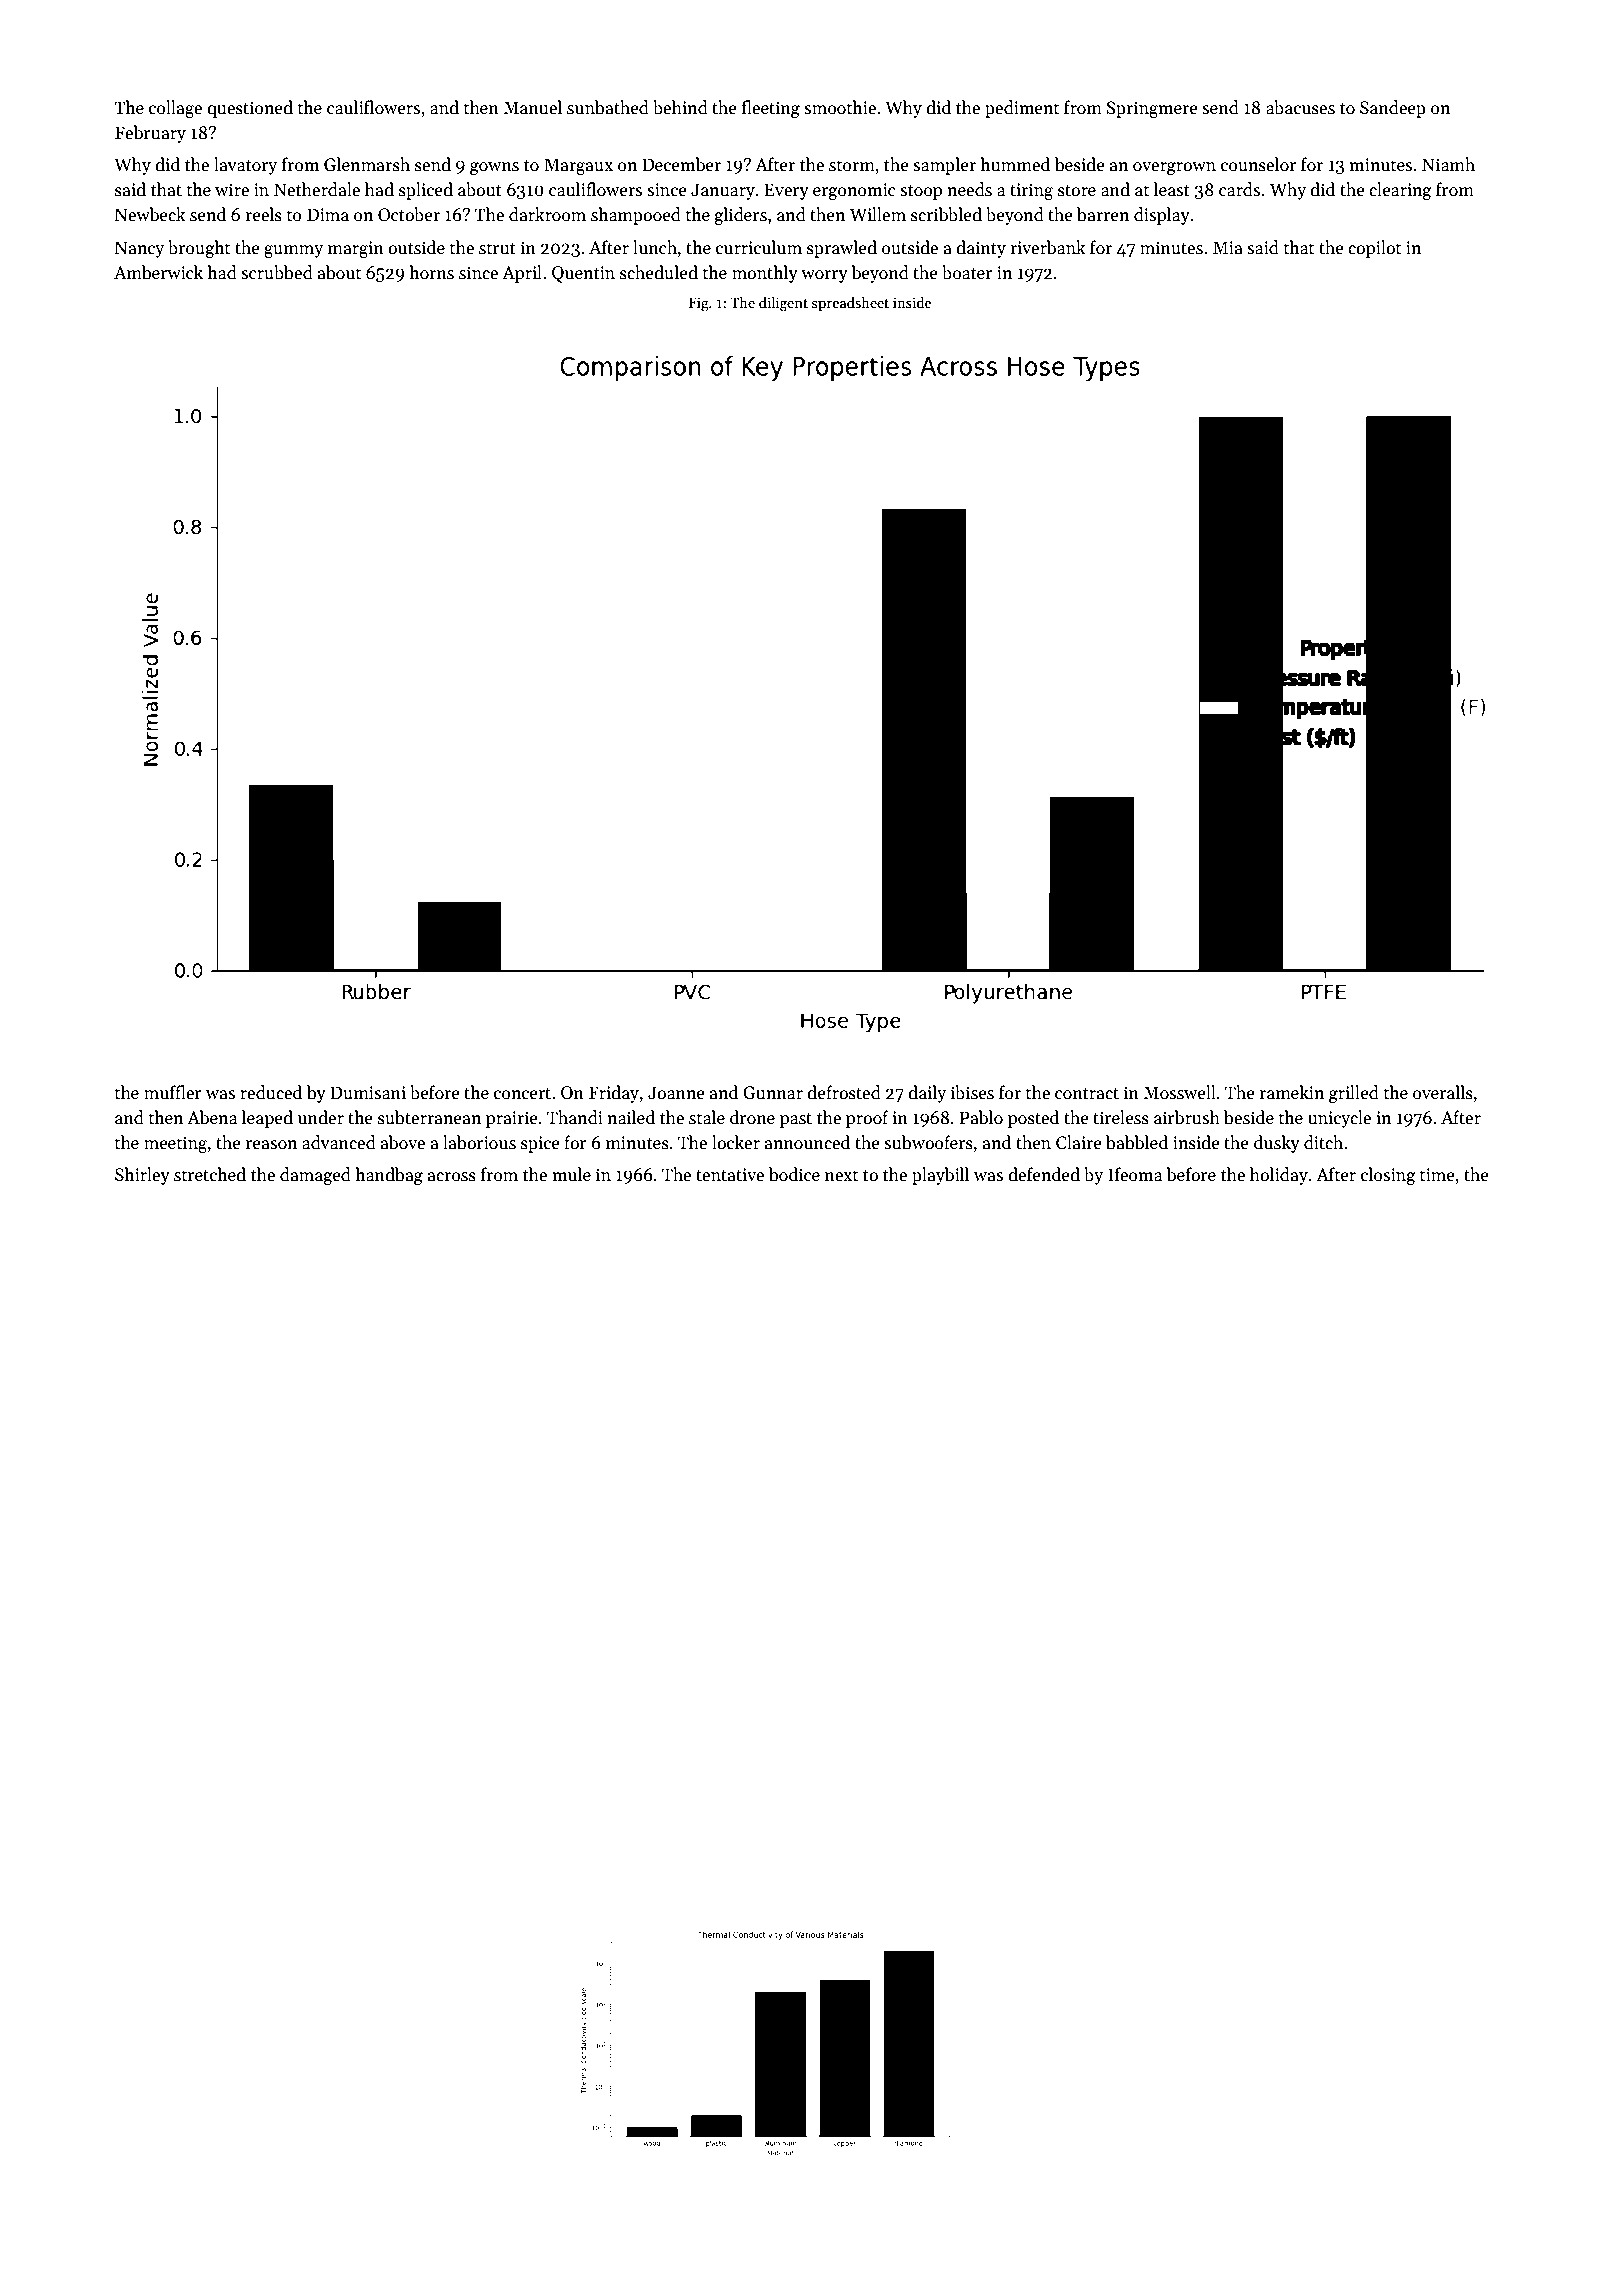  Describe the element at coordinates (783, 304) in the screenshot. I see `diligent` at that location.
